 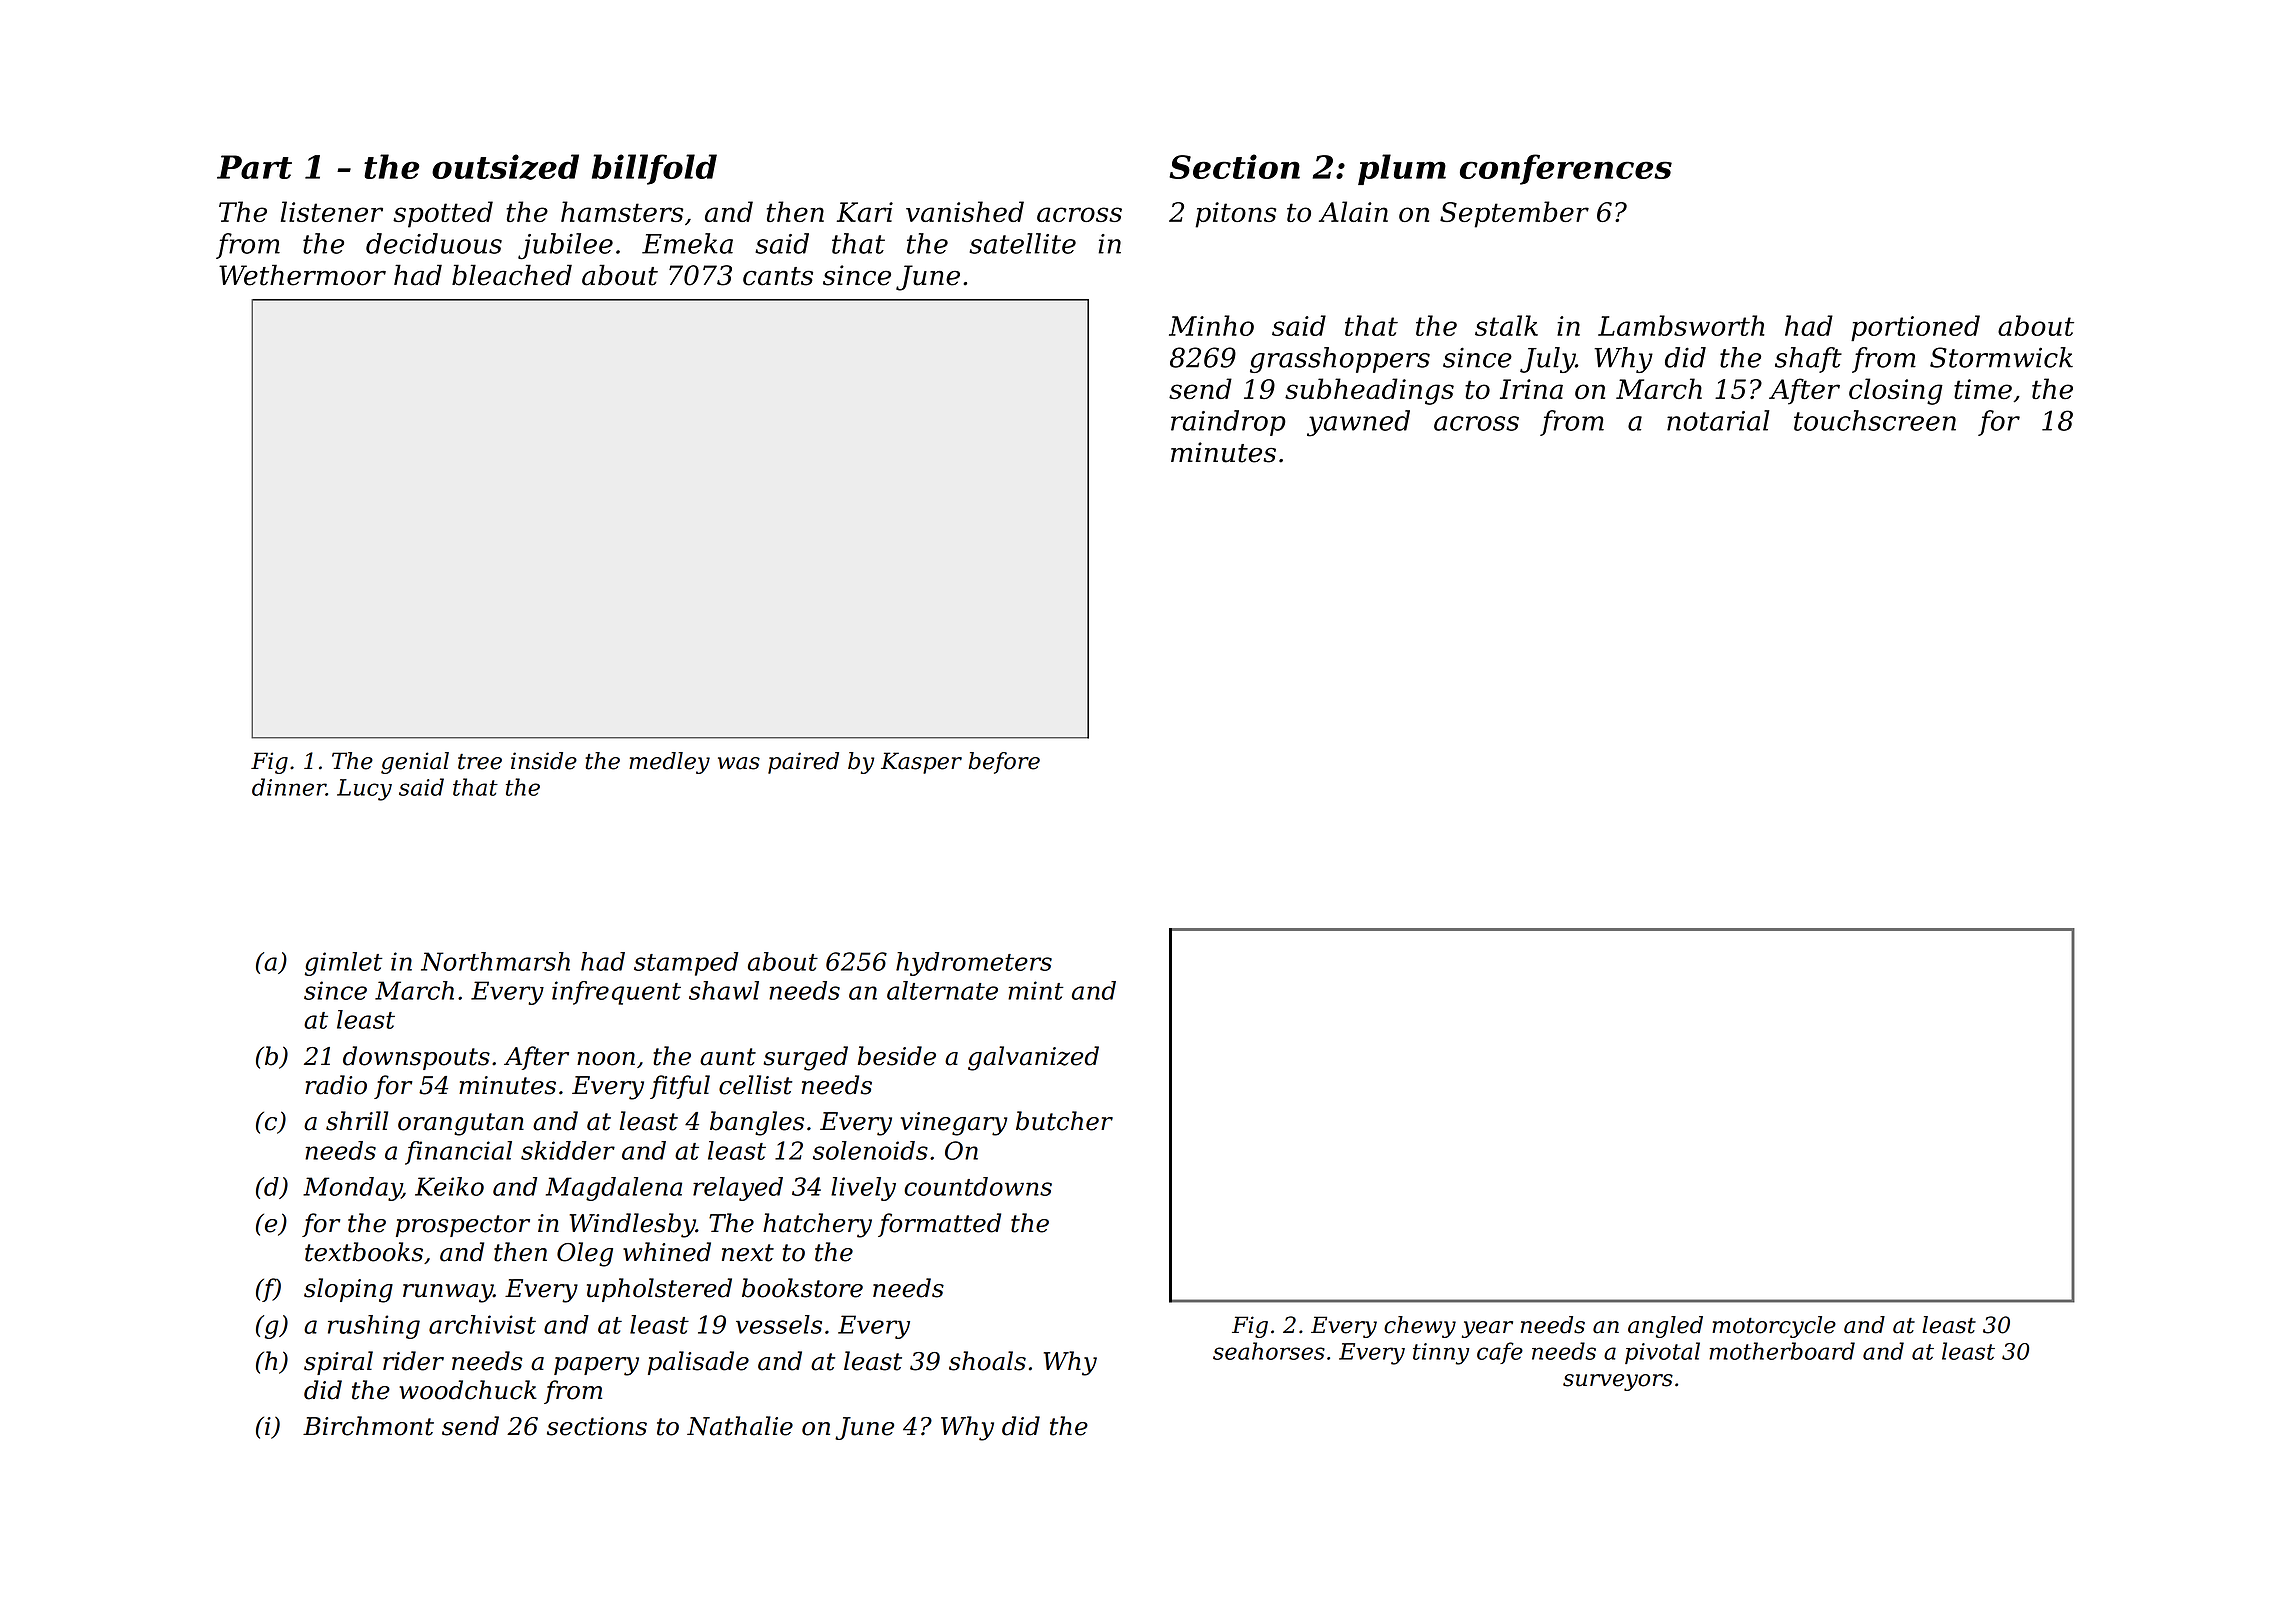 I want to click on medley, so click(x=669, y=763).
